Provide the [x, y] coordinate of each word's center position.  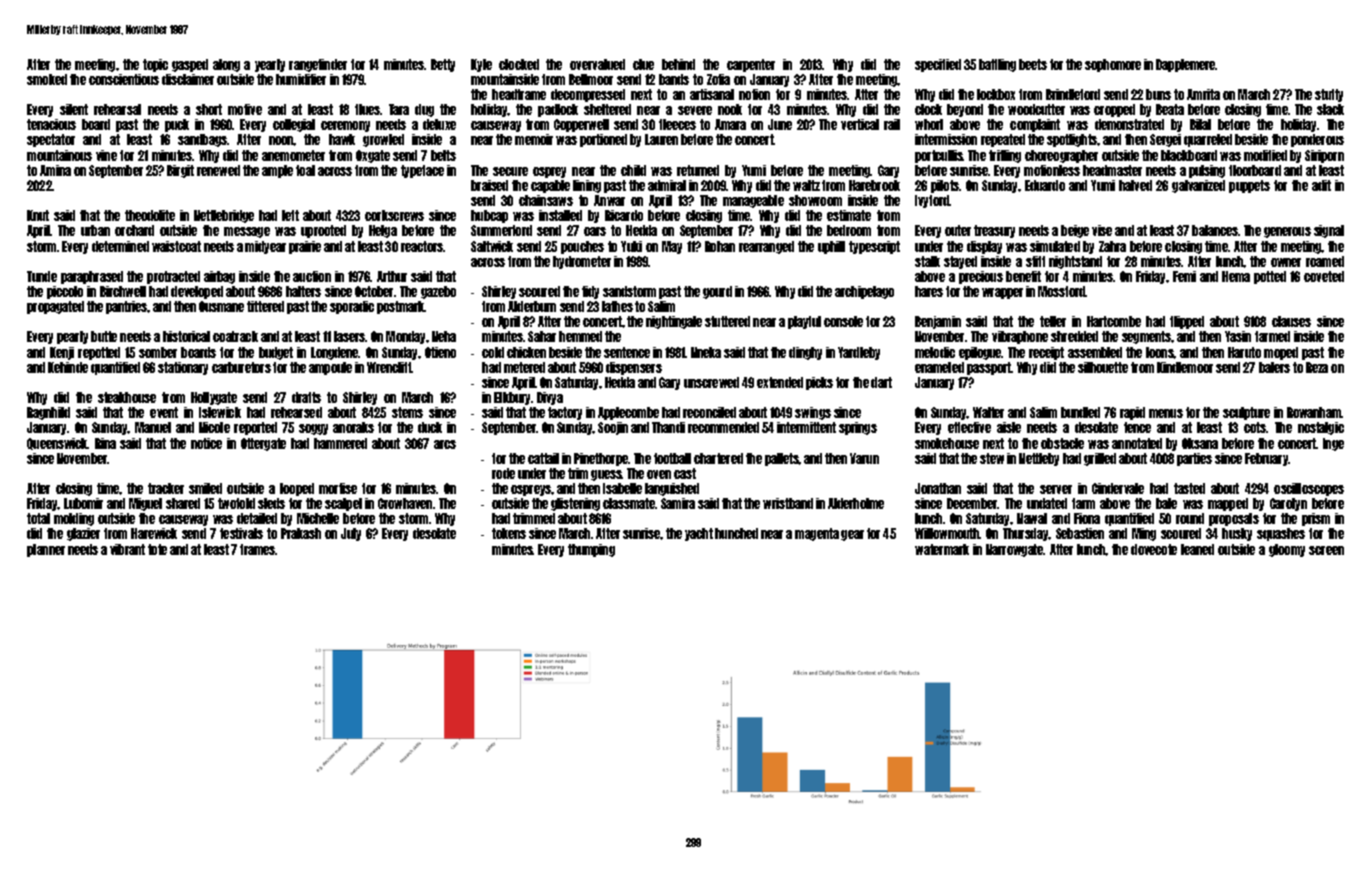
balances [1215, 230]
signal [1329, 231]
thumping [591, 550]
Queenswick [57, 444]
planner [46, 550]
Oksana [1200, 443]
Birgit [180, 171]
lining [587, 186]
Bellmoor [591, 79]
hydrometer [582, 262]
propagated [55, 307]
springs [858, 428]
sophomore [1113, 65]
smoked [47, 79]
